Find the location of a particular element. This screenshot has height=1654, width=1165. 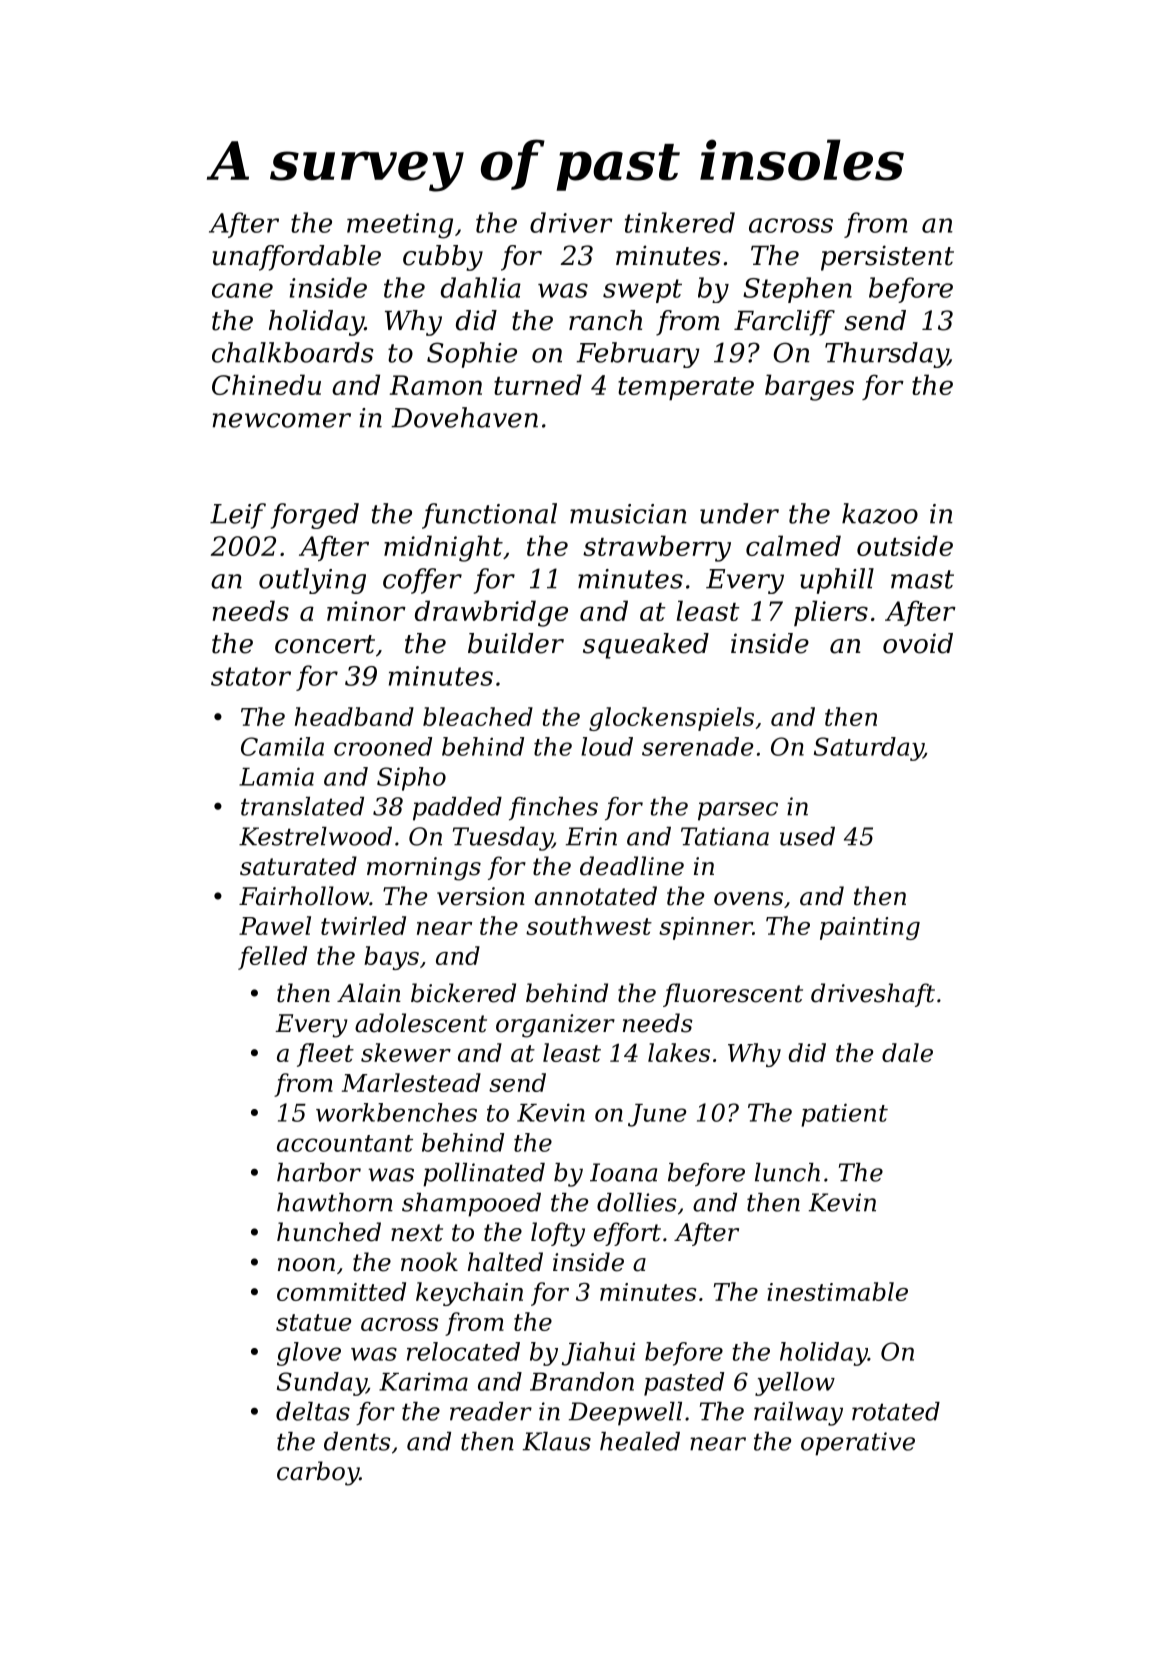

mast is located at coordinates (922, 579).
